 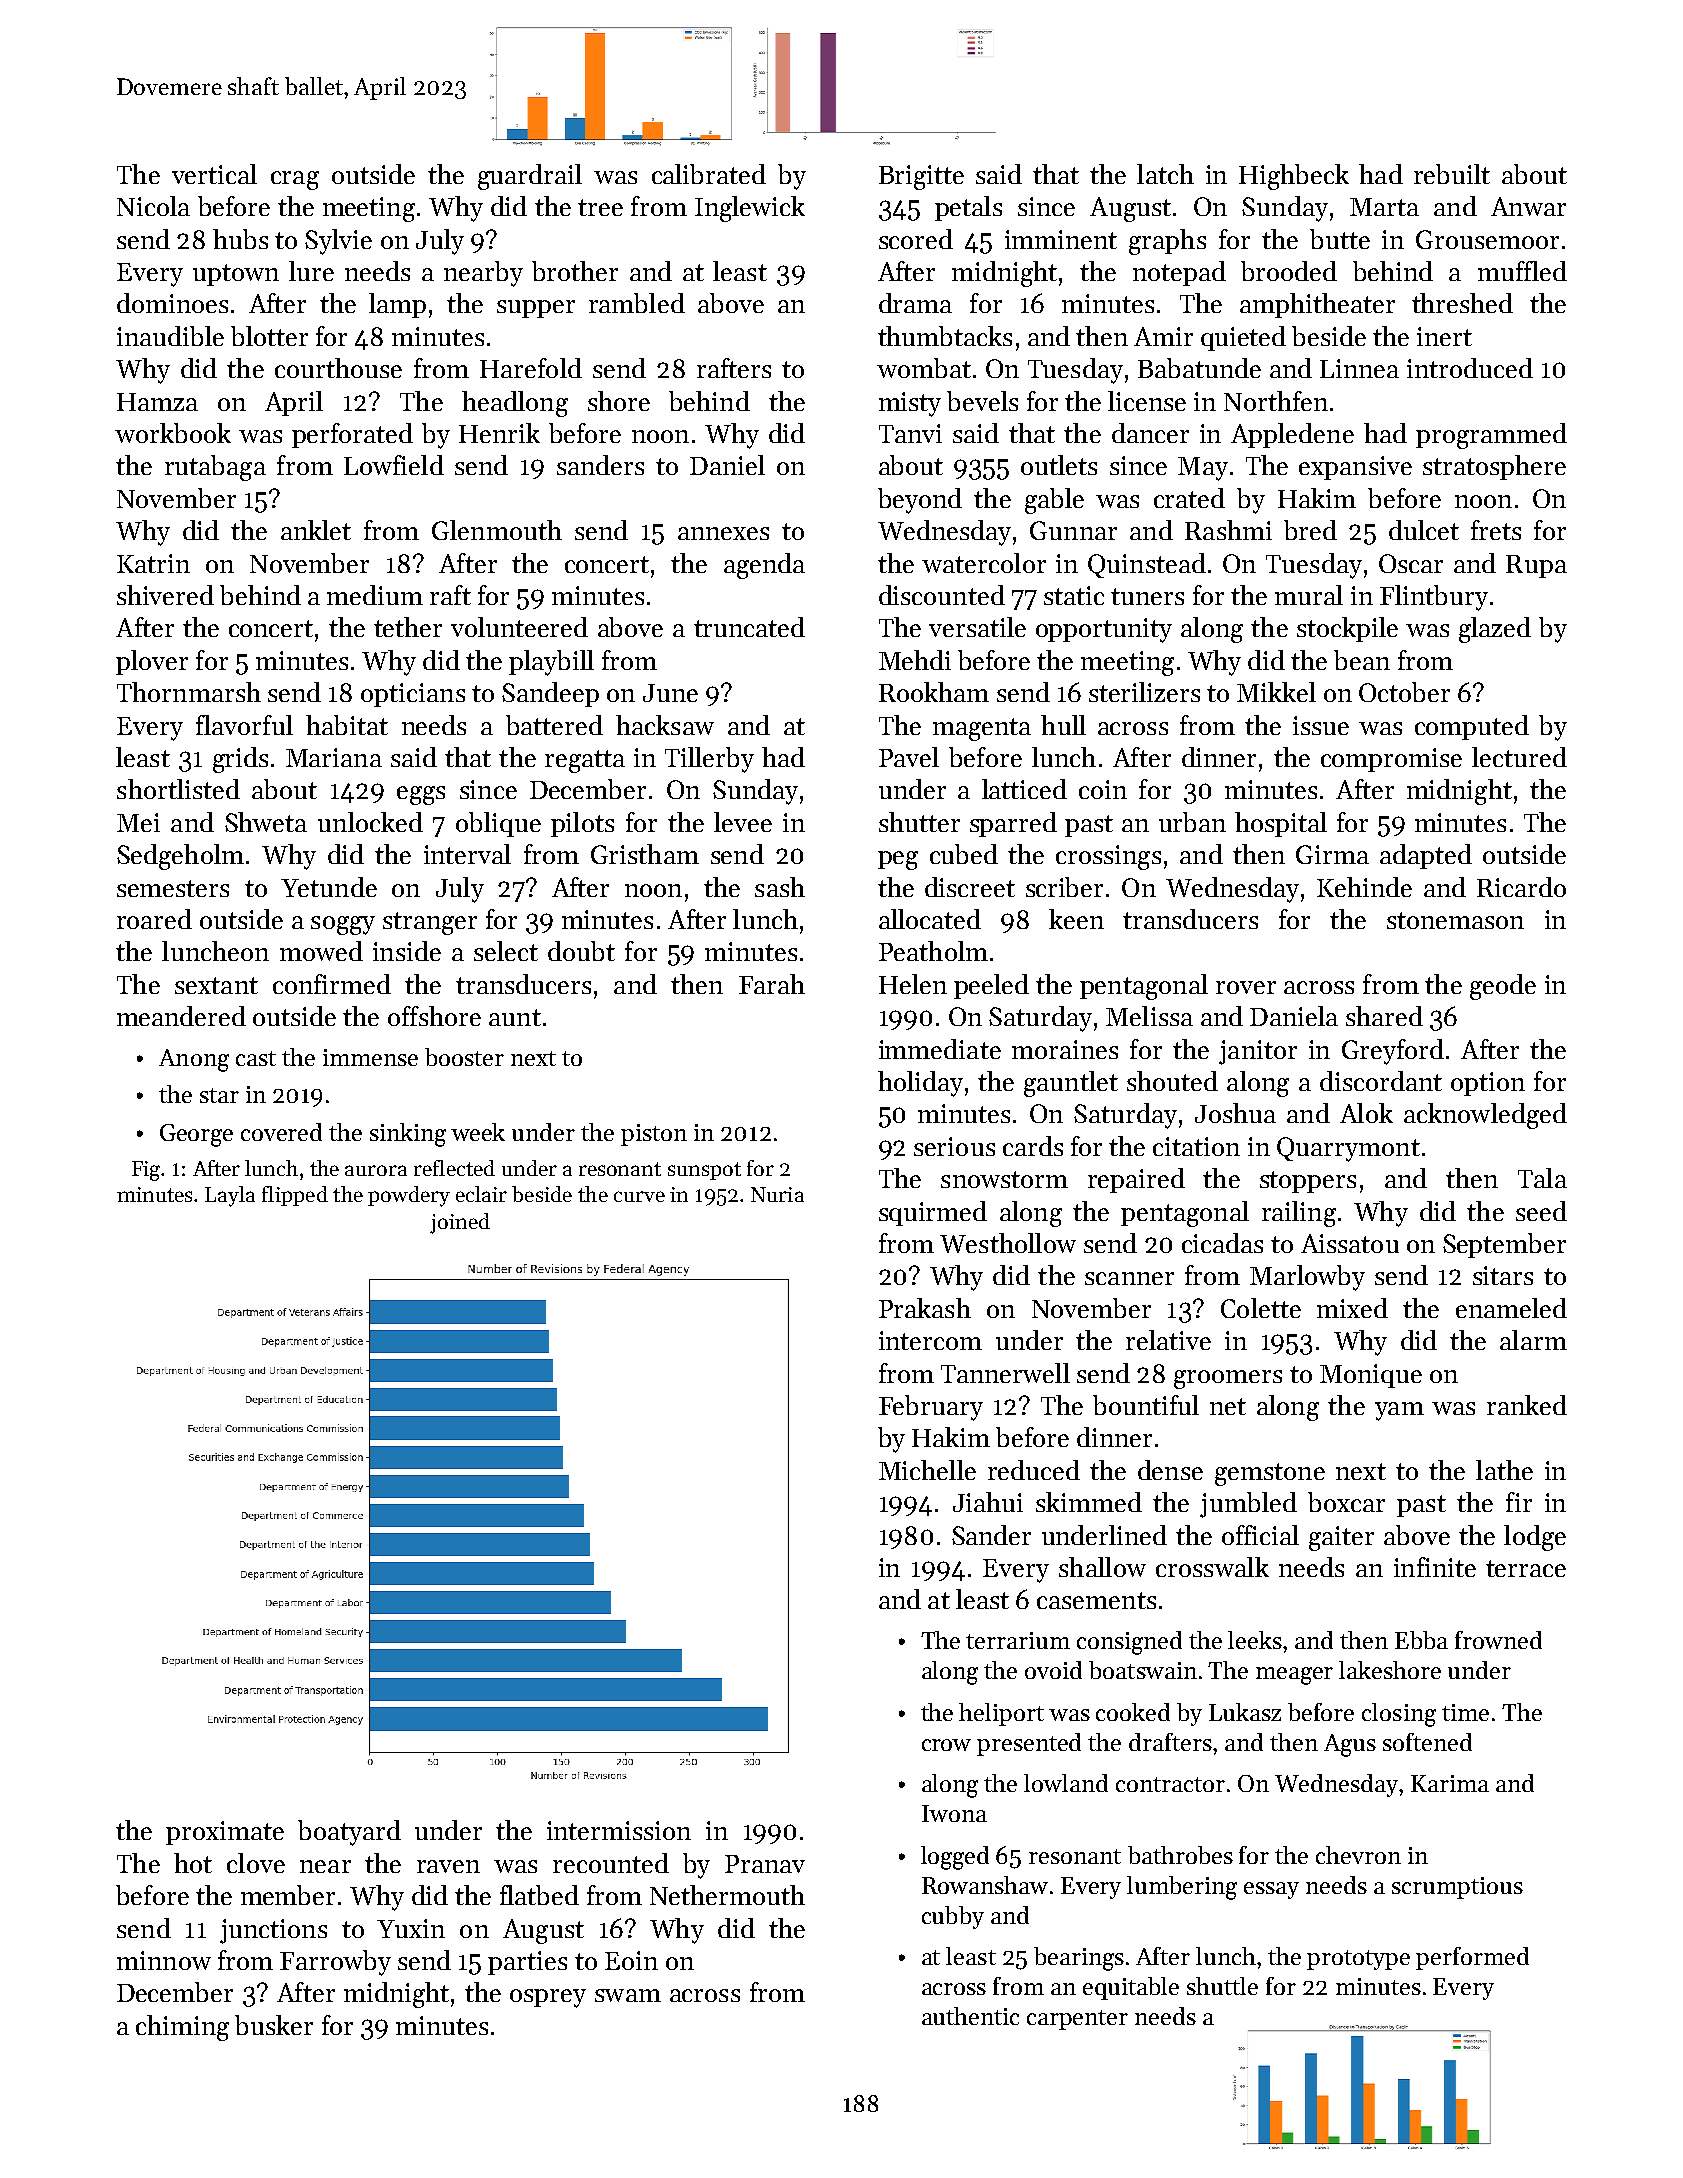 I want to click on dominoes, so click(x=172, y=303).
